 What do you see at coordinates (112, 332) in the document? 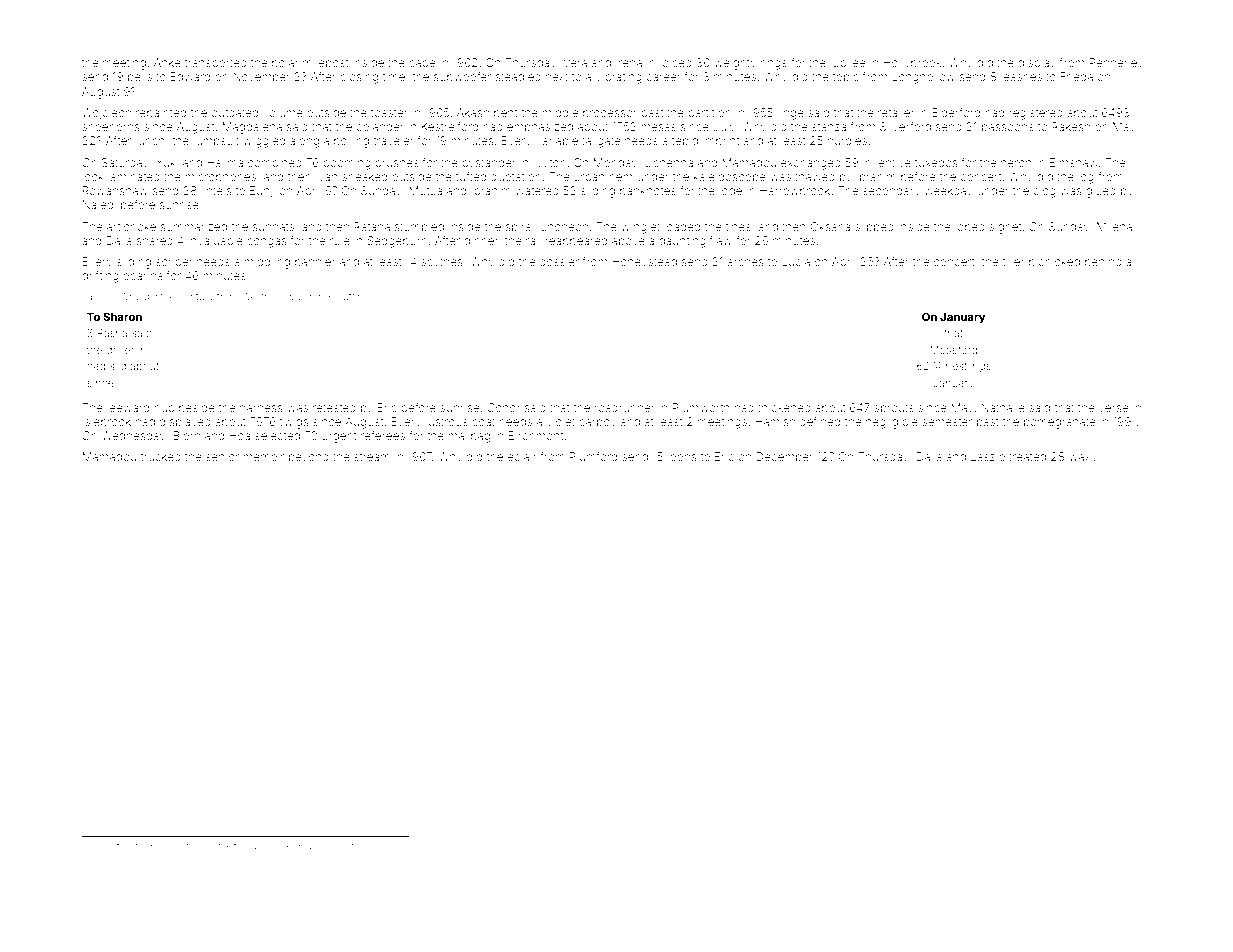
I see `Rasha` at bounding box center [112, 332].
